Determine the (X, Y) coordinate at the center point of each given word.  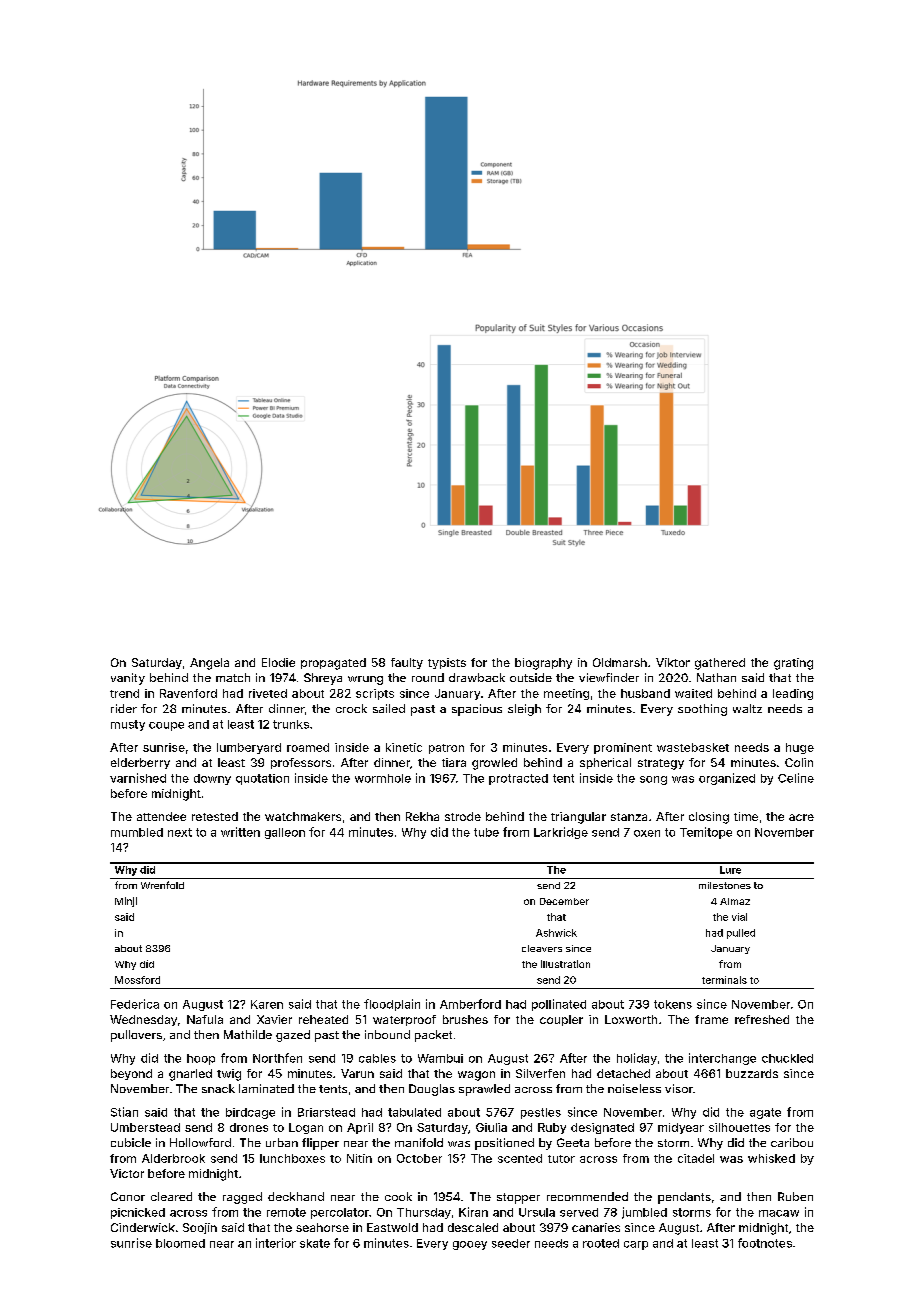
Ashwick (556, 933)
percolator (340, 1213)
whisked (771, 1158)
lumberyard (249, 748)
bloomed (180, 1243)
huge (800, 748)
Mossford (137, 980)
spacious (477, 710)
